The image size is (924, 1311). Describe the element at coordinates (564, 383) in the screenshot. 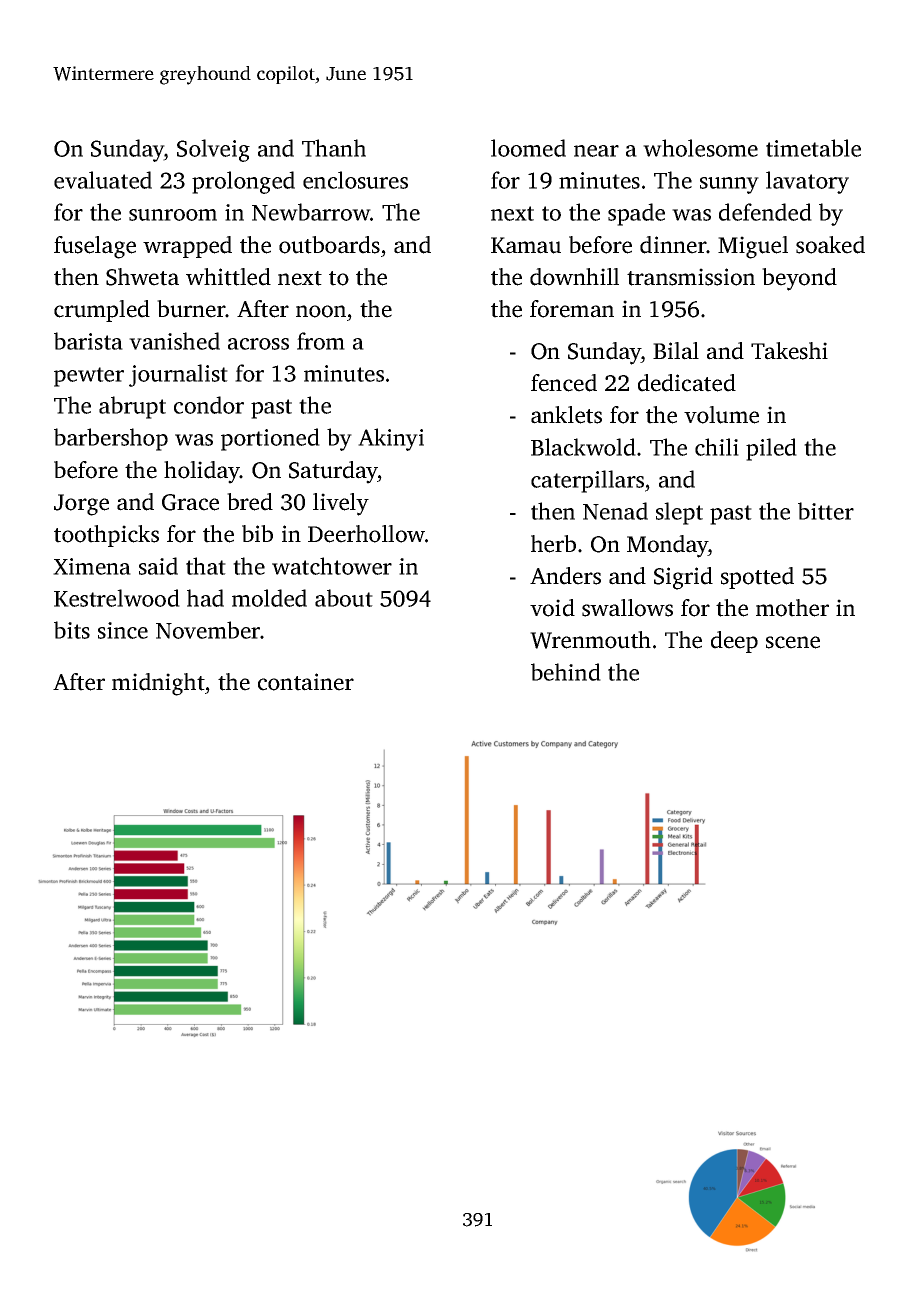

I see `fenced` at that location.
